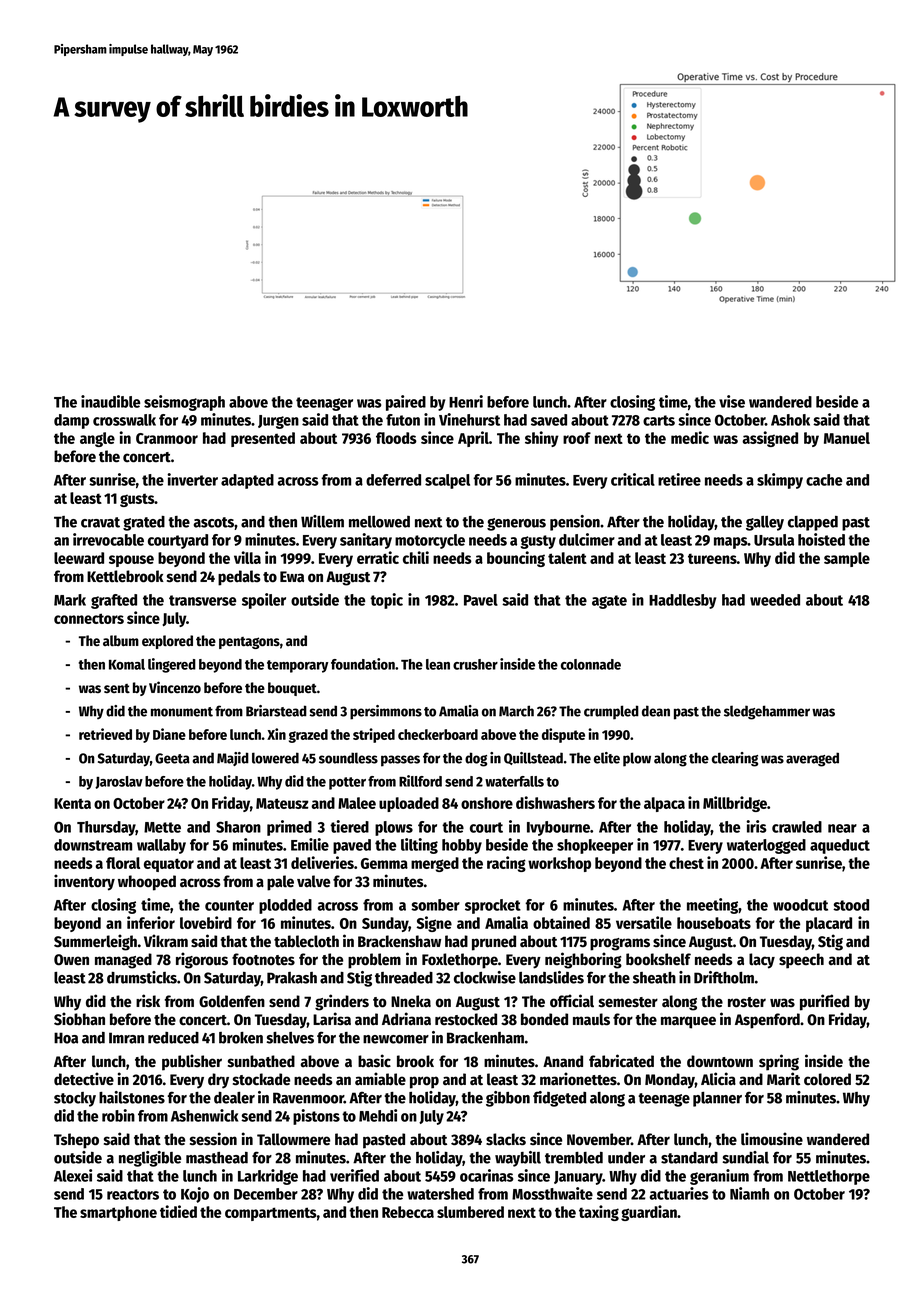 The image size is (924, 1308). Describe the element at coordinates (386, 601) in the screenshot. I see `topic` at that location.
